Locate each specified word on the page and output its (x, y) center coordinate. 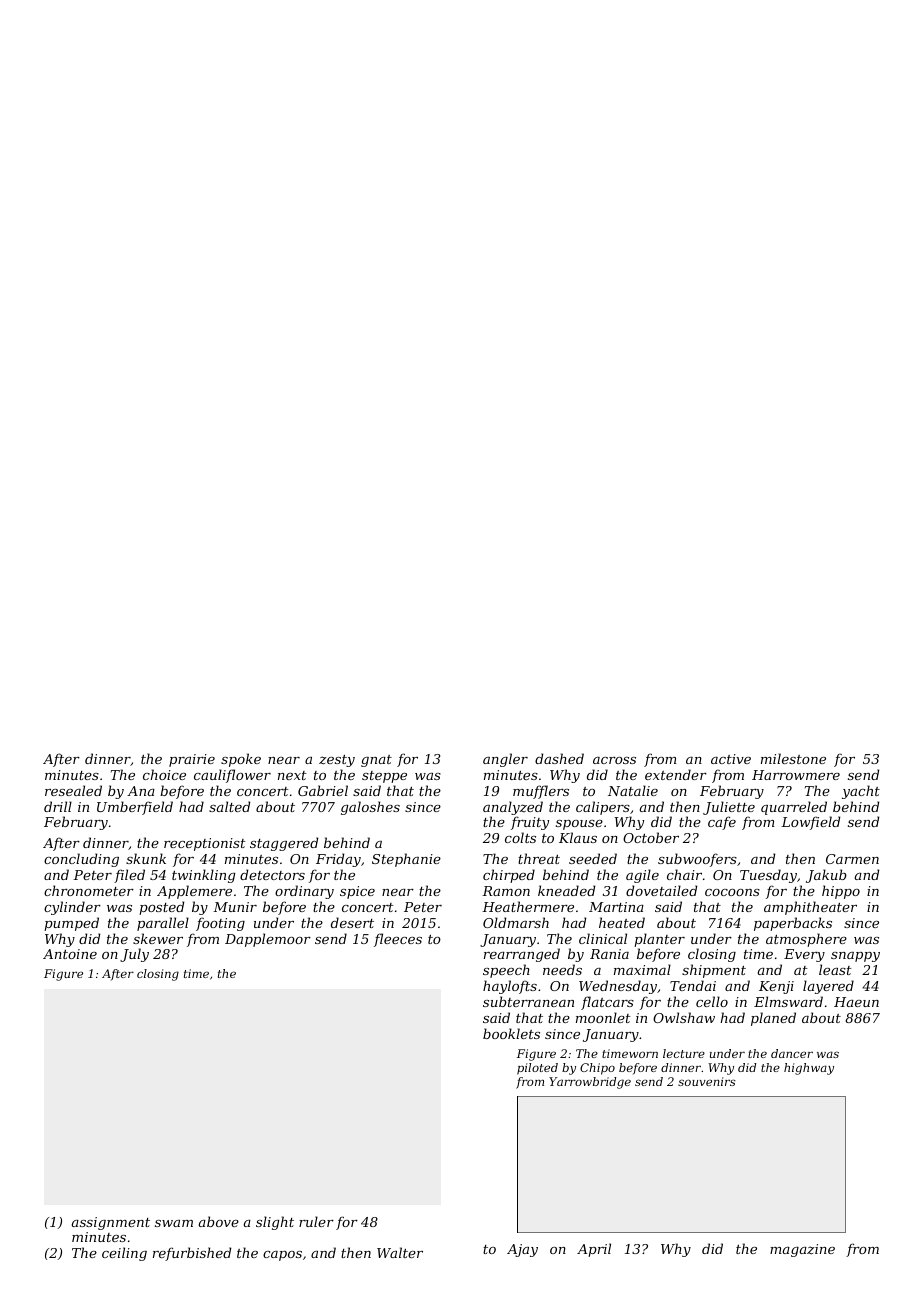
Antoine (70, 954)
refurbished (192, 1254)
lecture (684, 1053)
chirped (509, 876)
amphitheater (810, 908)
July (134, 955)
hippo (841, 892)
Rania (609, 954)
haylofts (510, 987)
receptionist (205, 844)
